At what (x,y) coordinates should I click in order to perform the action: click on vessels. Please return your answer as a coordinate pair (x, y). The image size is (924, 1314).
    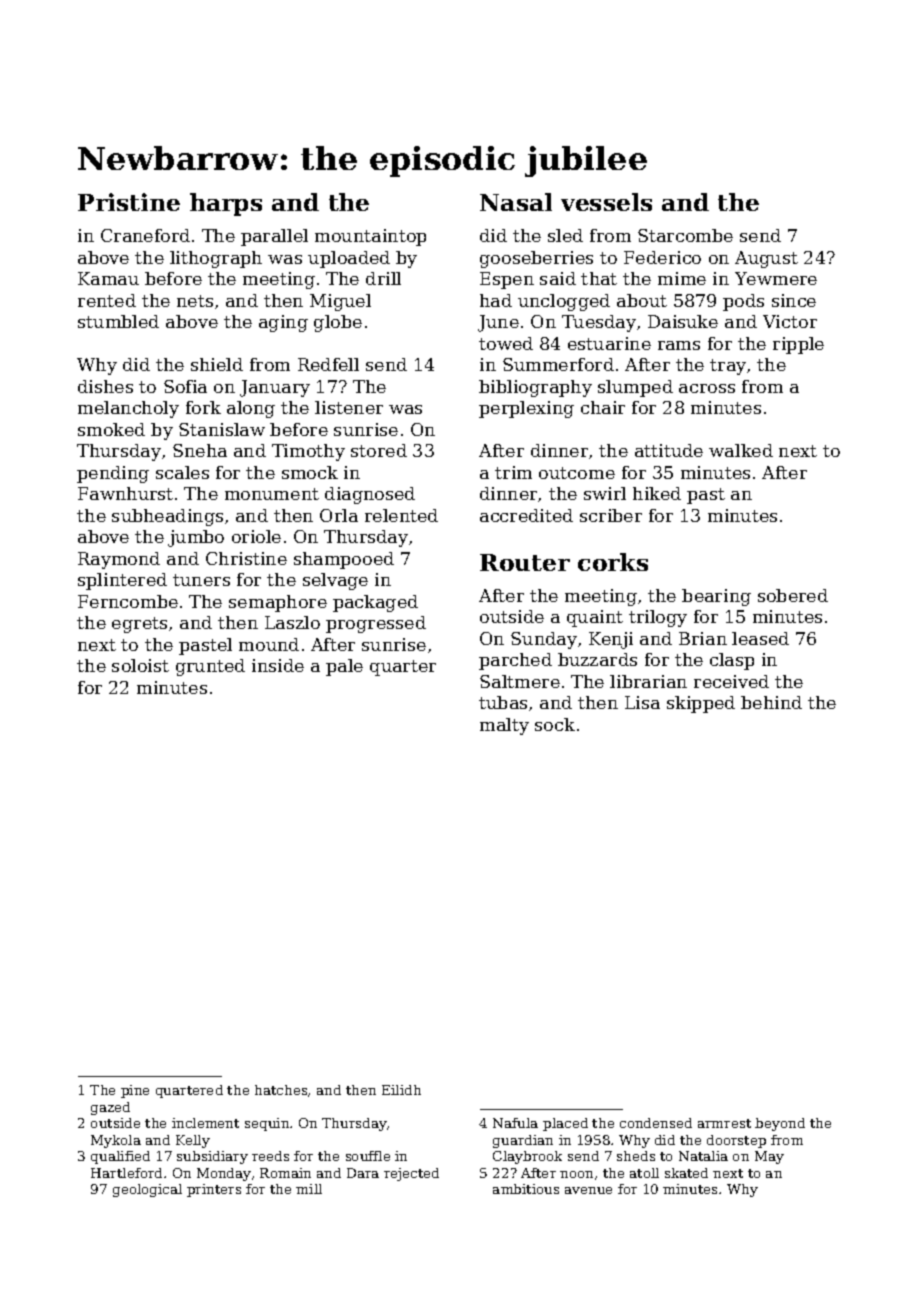
    Looking at the image, I should click on (606, 202).
